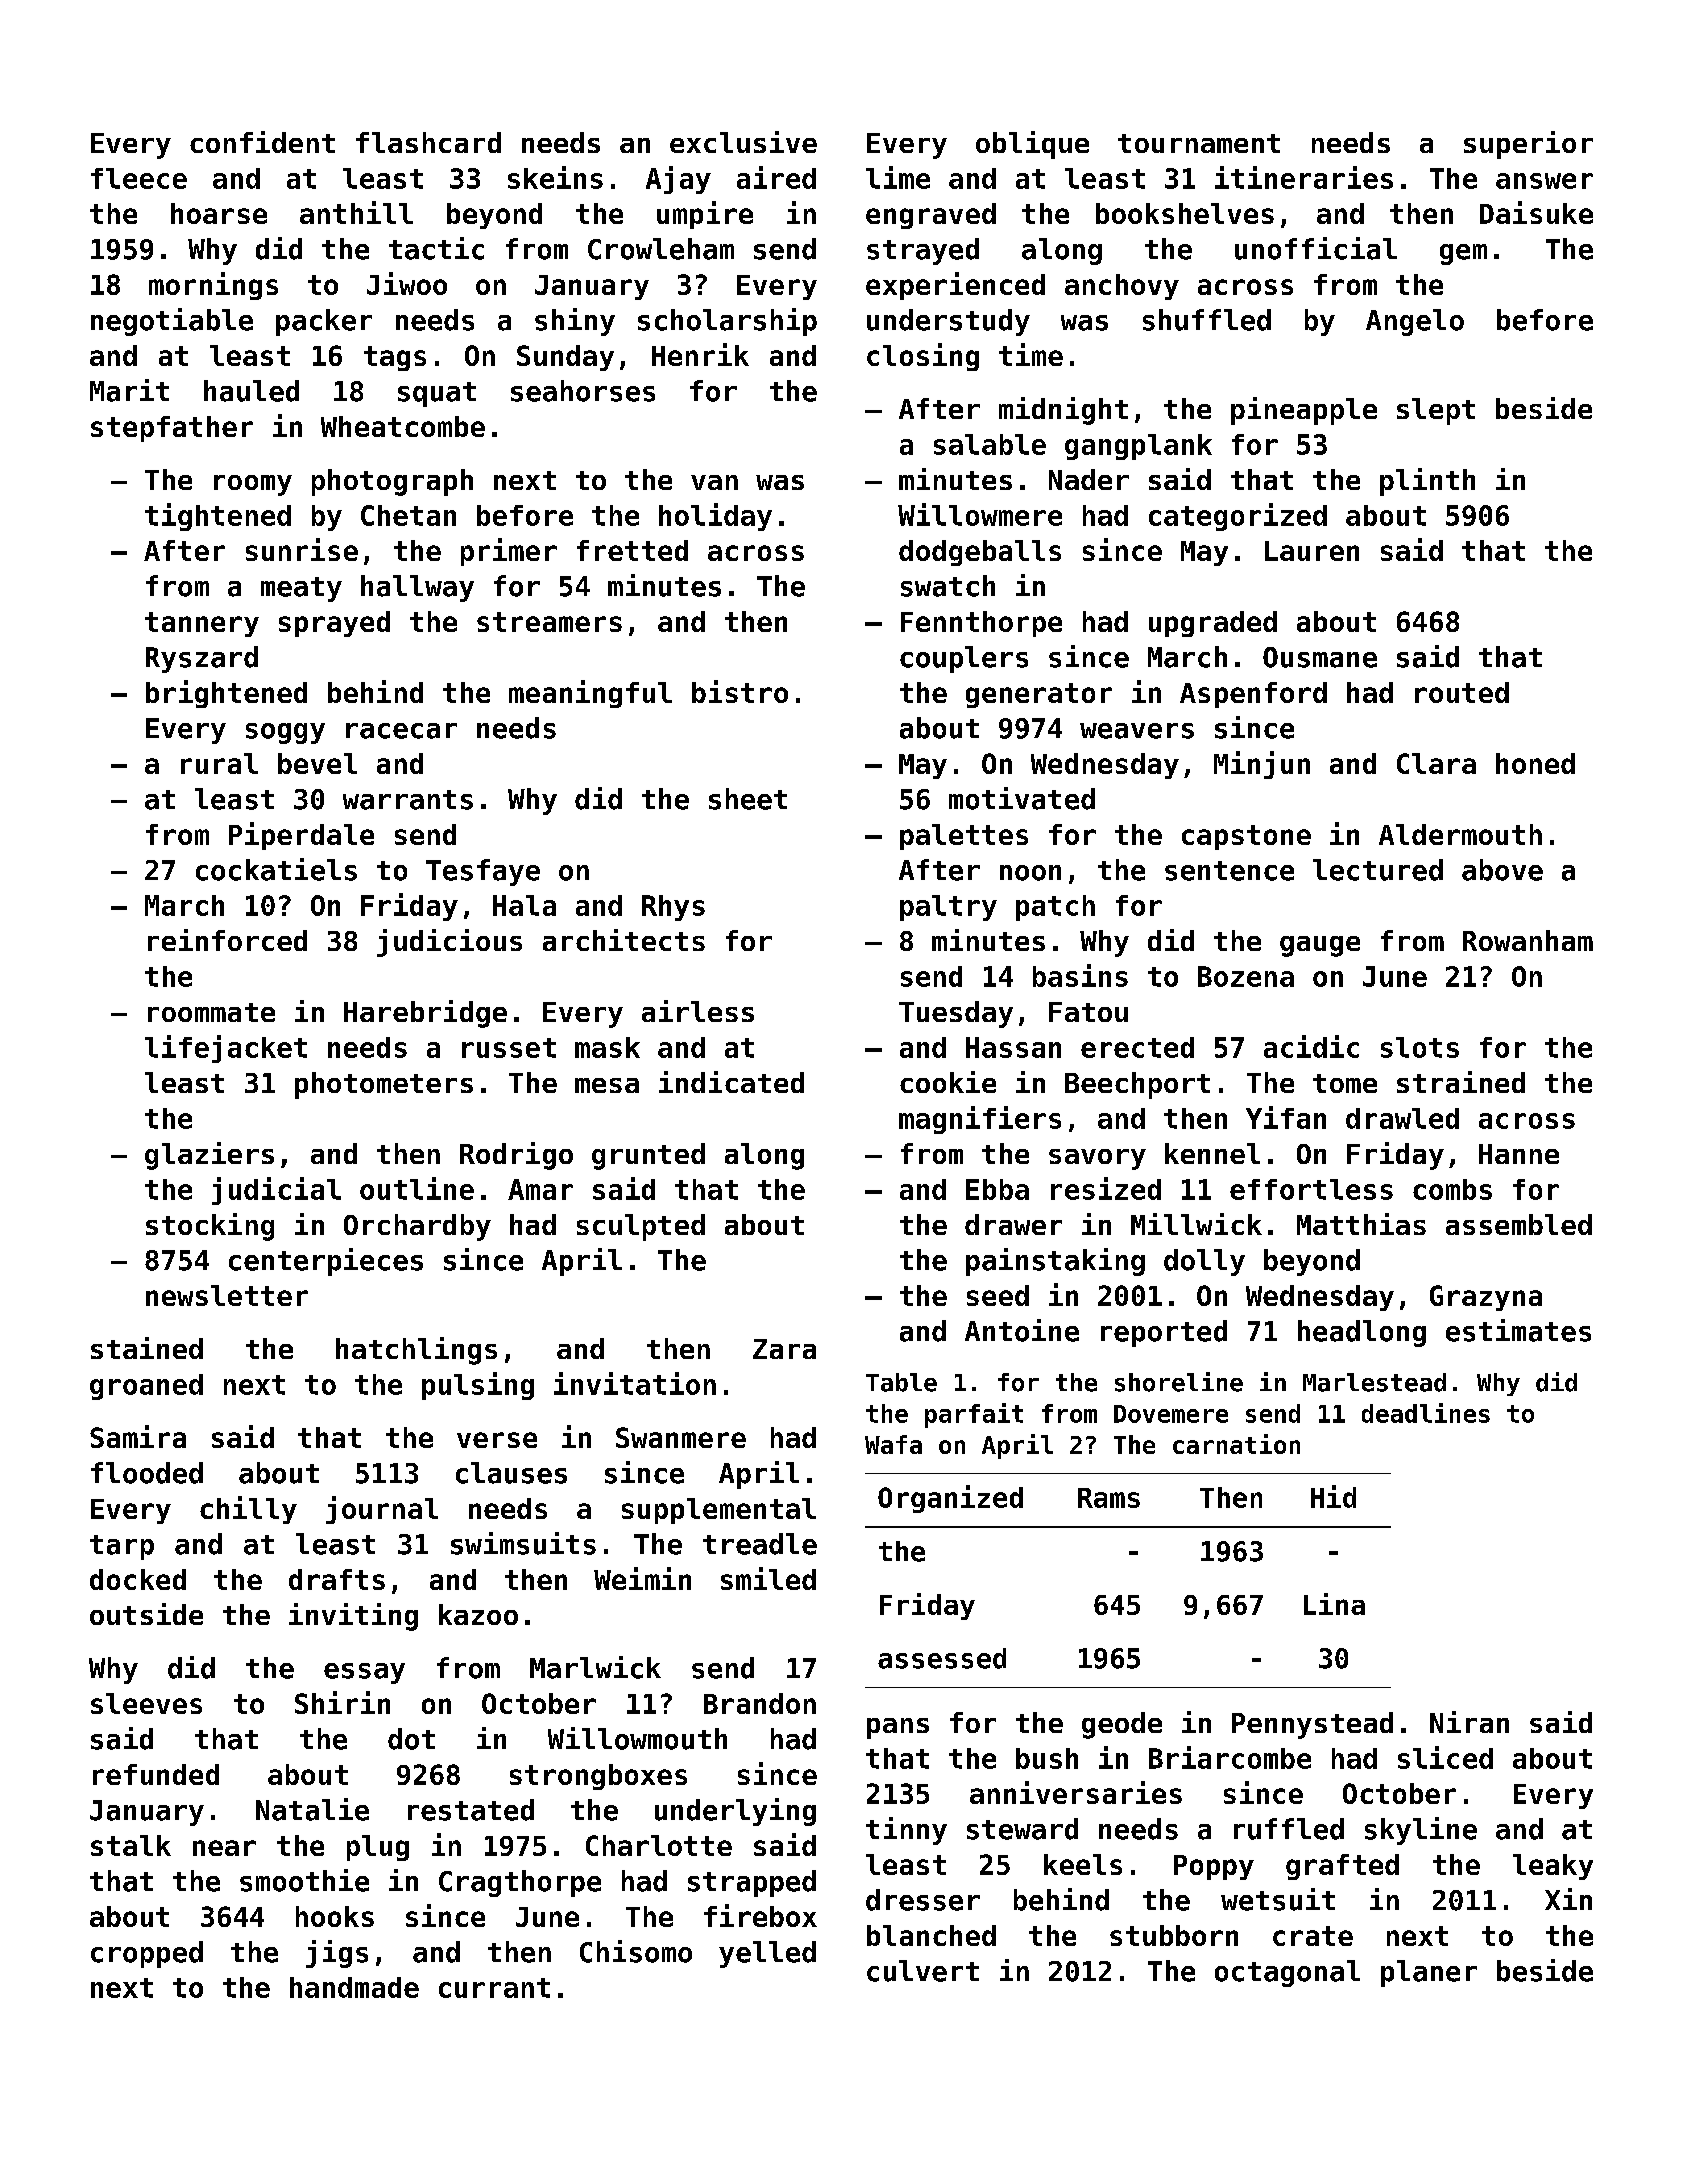 This screenshot has height=2178, width=1683. What do you see at coordinates (698, 1011) in the screenshot?
I see `airless` at bounding box center [698, 1011].
